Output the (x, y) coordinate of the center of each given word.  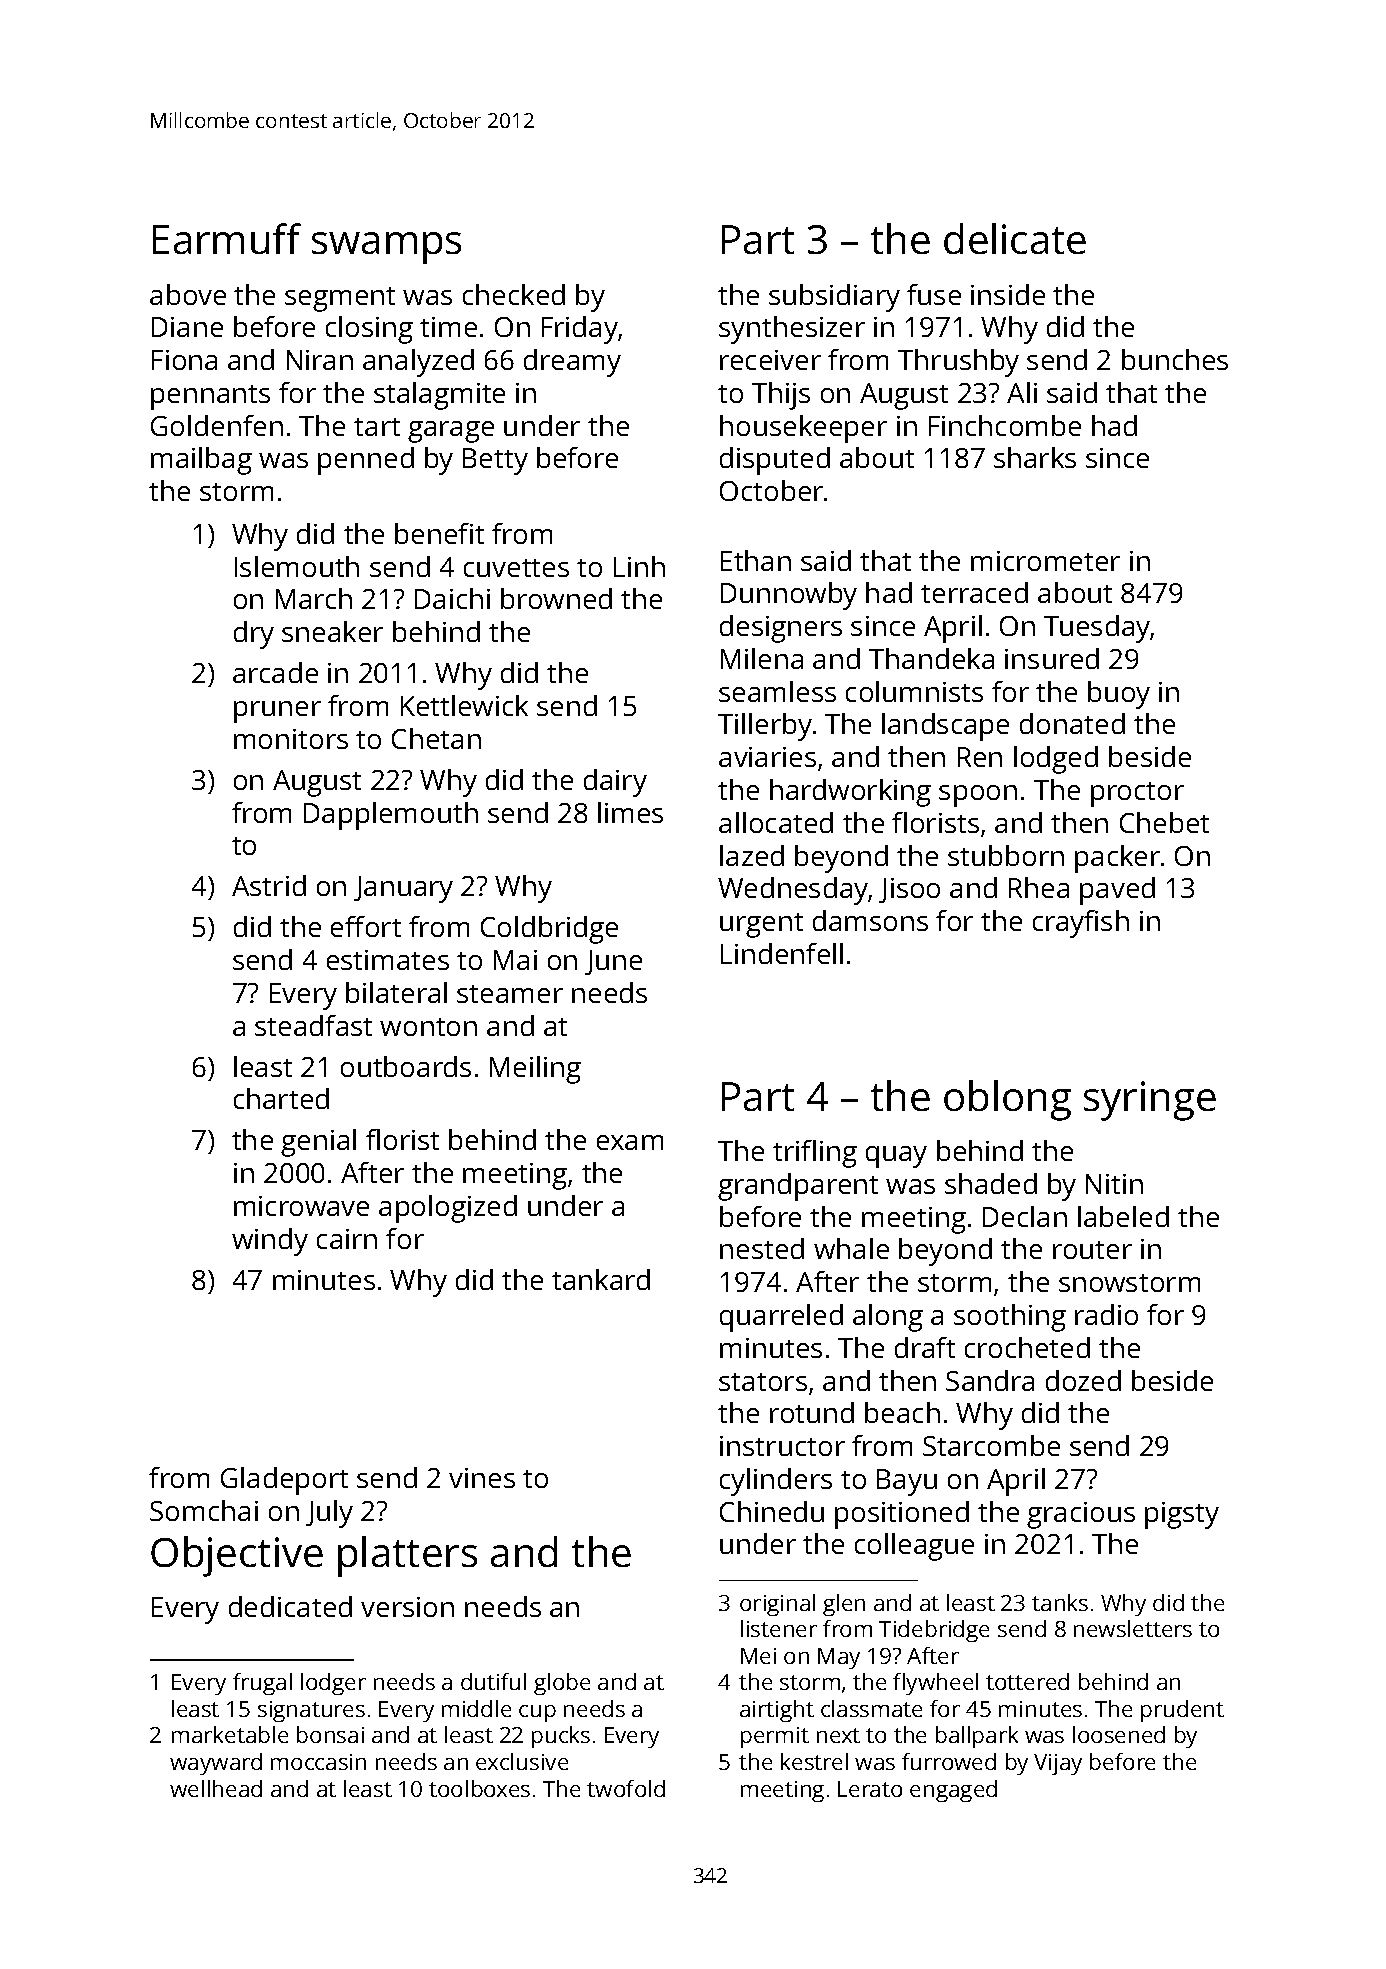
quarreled (781, 1318)
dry (254, 635)
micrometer (1045, 561)
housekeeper (803, 429)
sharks (1035, 457)
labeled (1123, 1216)
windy (270, 1242)
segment (340, 299)
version (407, 1607)
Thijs (781, 396)
